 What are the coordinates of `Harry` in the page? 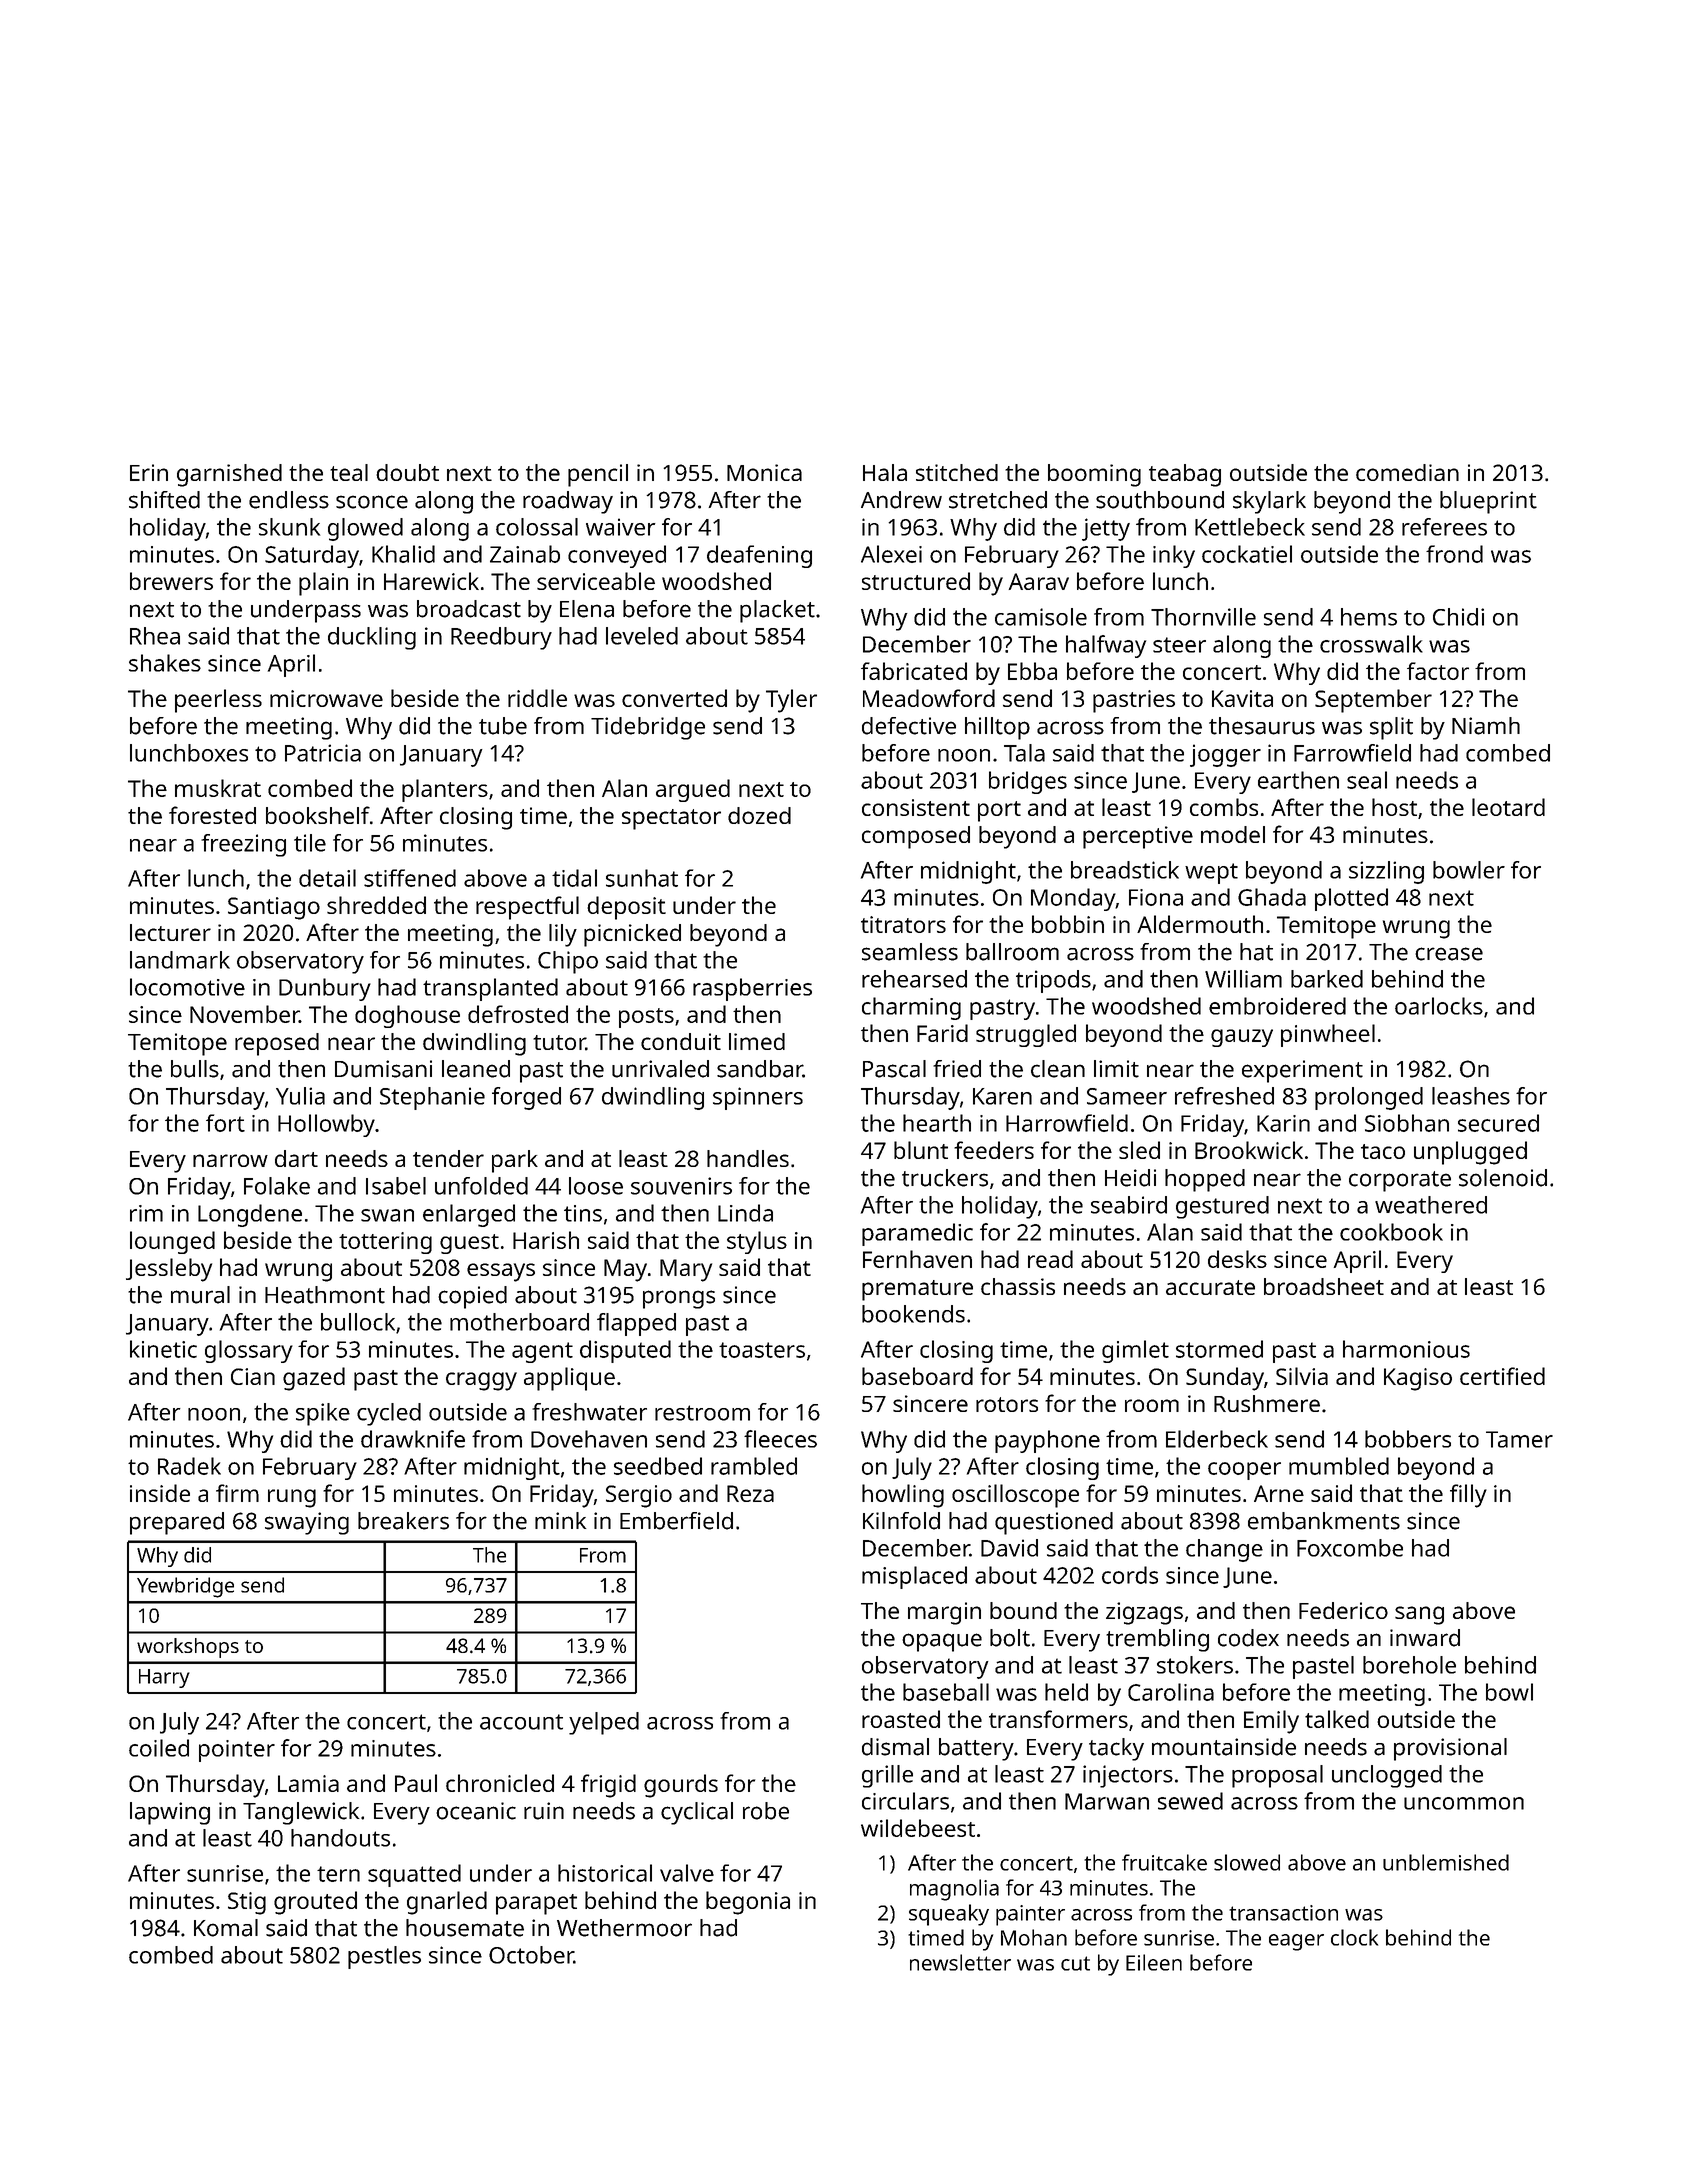 It's located at (164, 1678).
